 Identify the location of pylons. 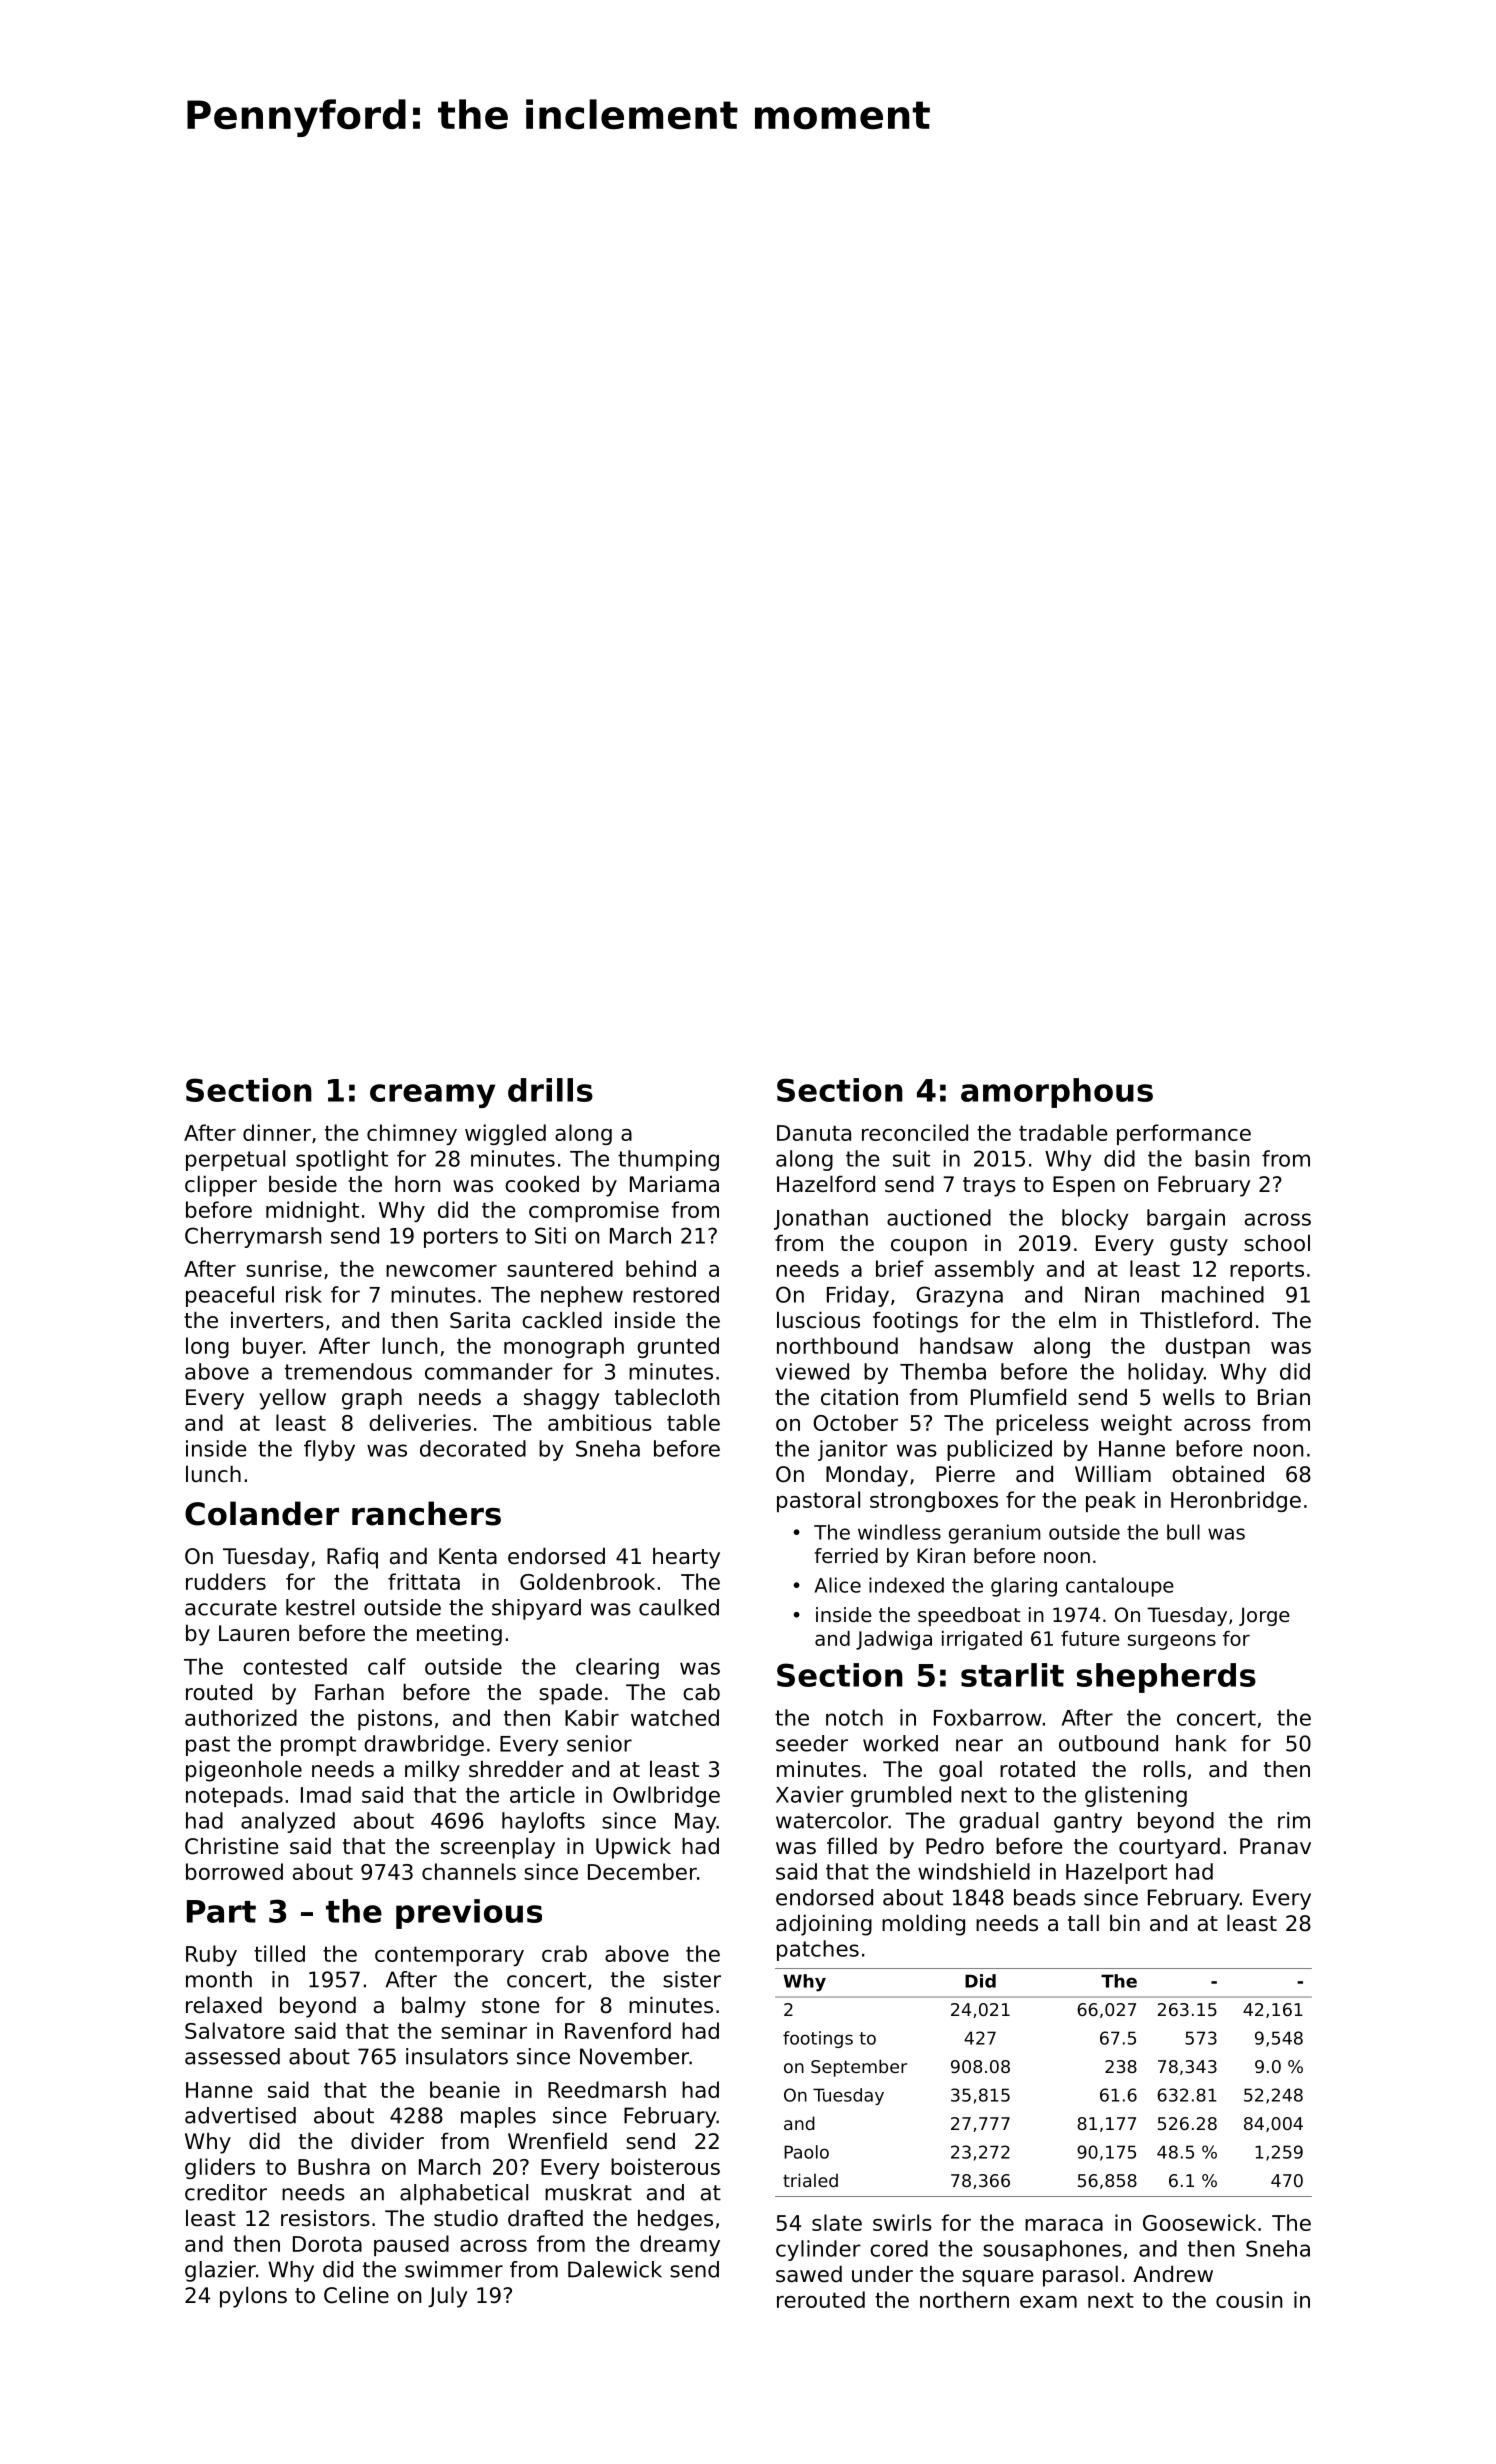
(253, 2297).
